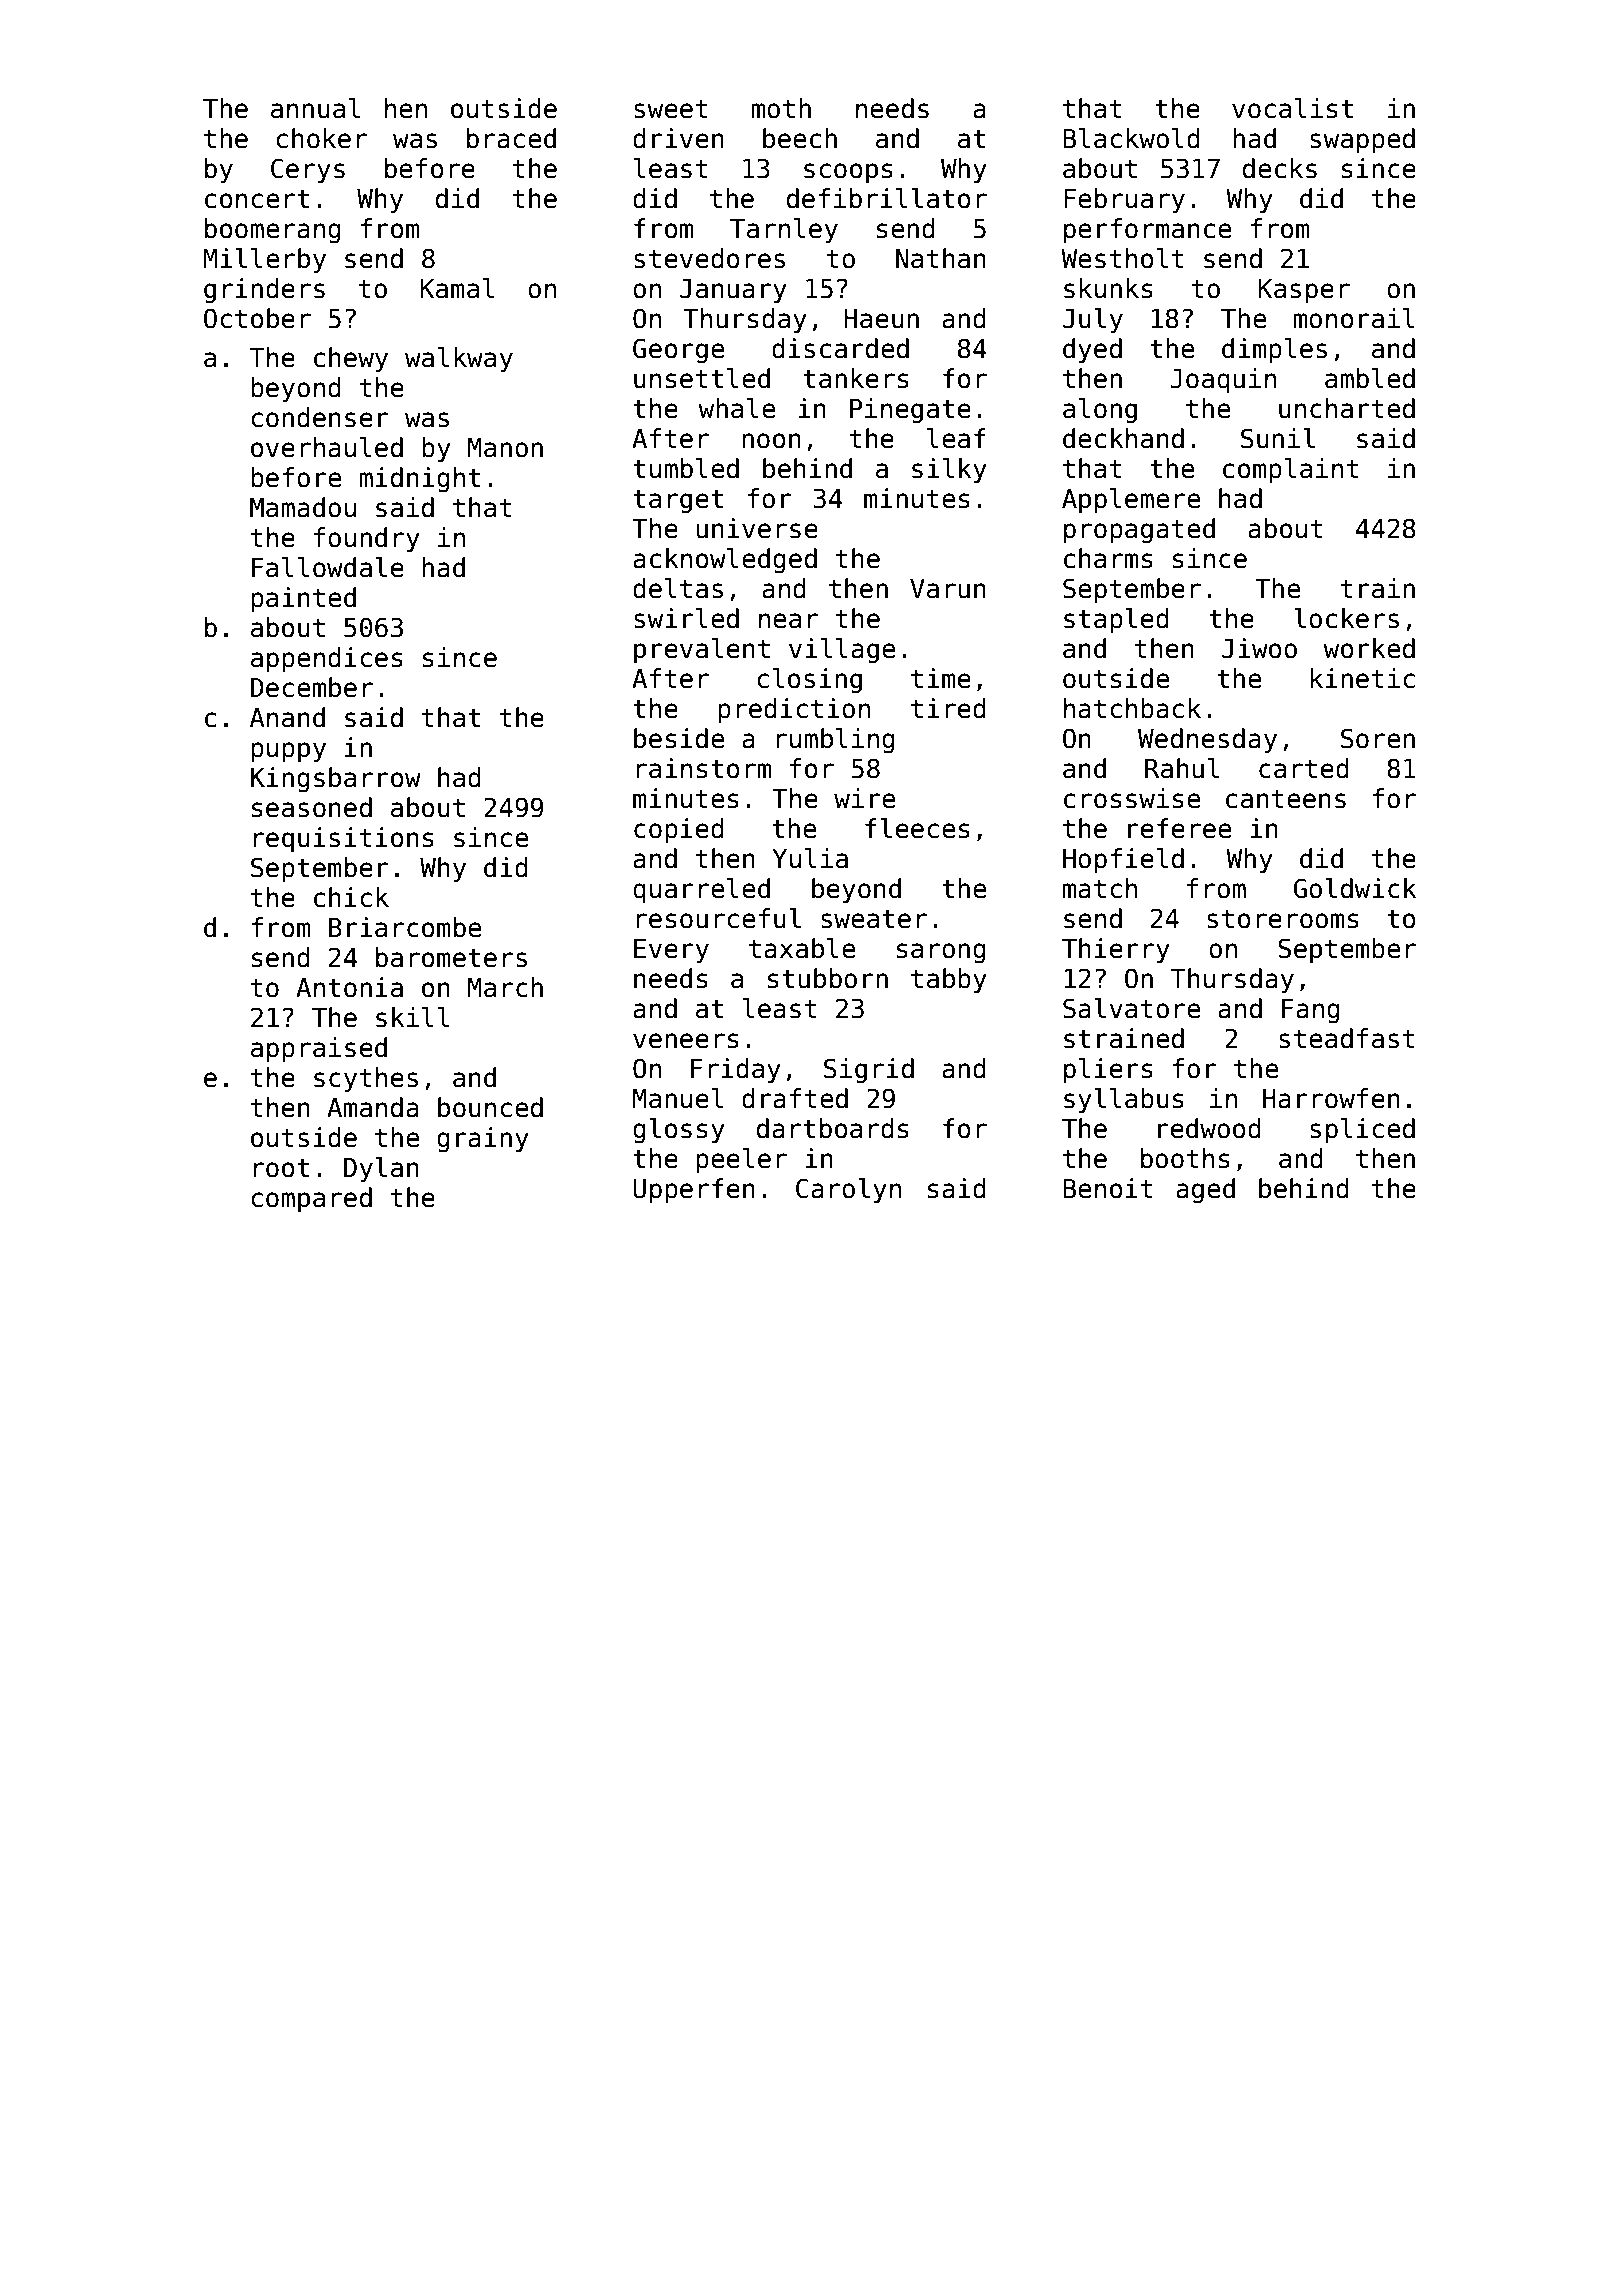 The image size is (1620, 2292). Describe the element at coordinates (733, 291) in the document. I see `January` at that location.
